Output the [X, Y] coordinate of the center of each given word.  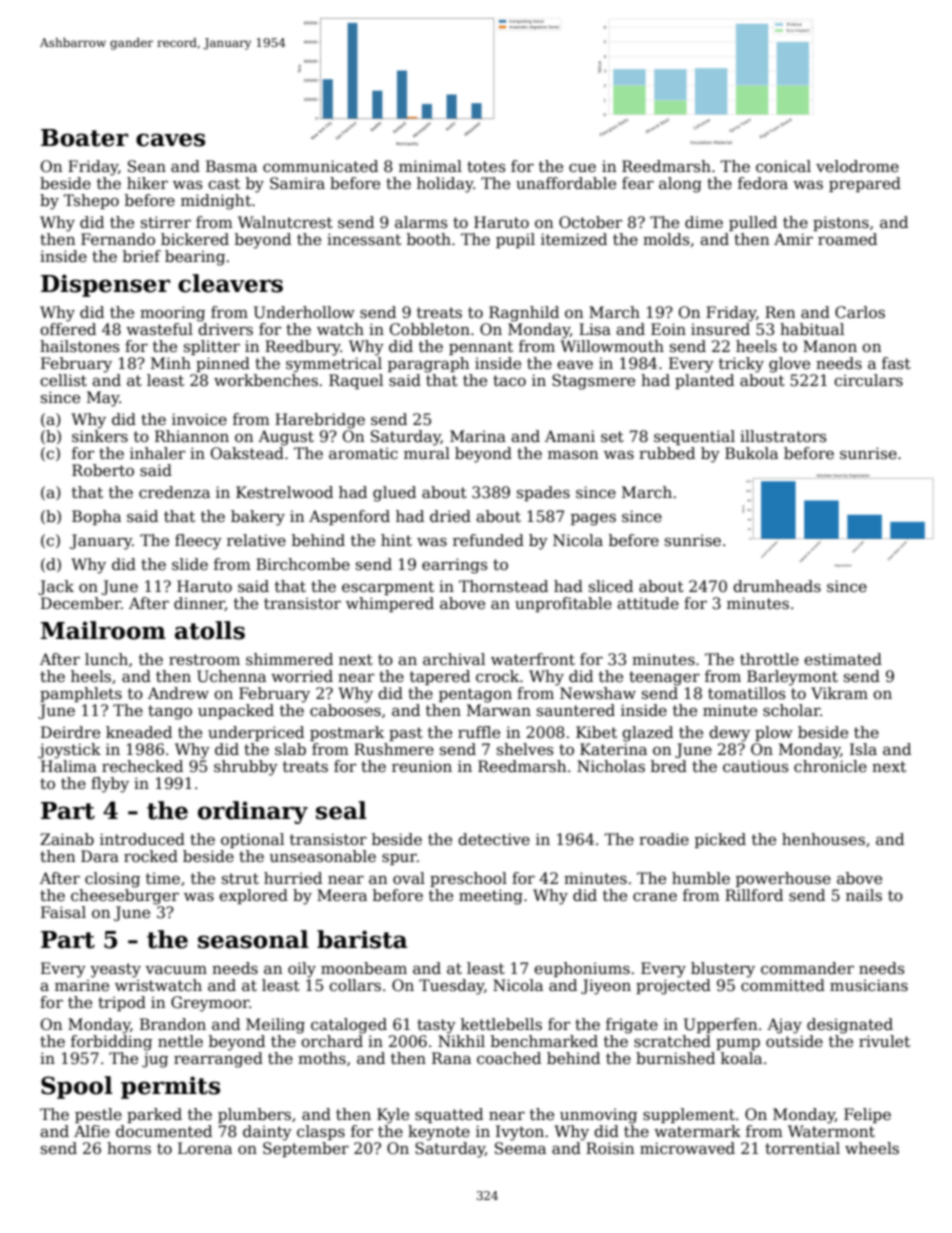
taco [509, 380]
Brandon [173, 1024]
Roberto [103, 470]
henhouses [823, 839]
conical [783, 166]
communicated [320, 166]
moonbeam [364, 968]
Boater [84, 138]
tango [170, 712]
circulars [868, 380]
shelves [525, 749]
